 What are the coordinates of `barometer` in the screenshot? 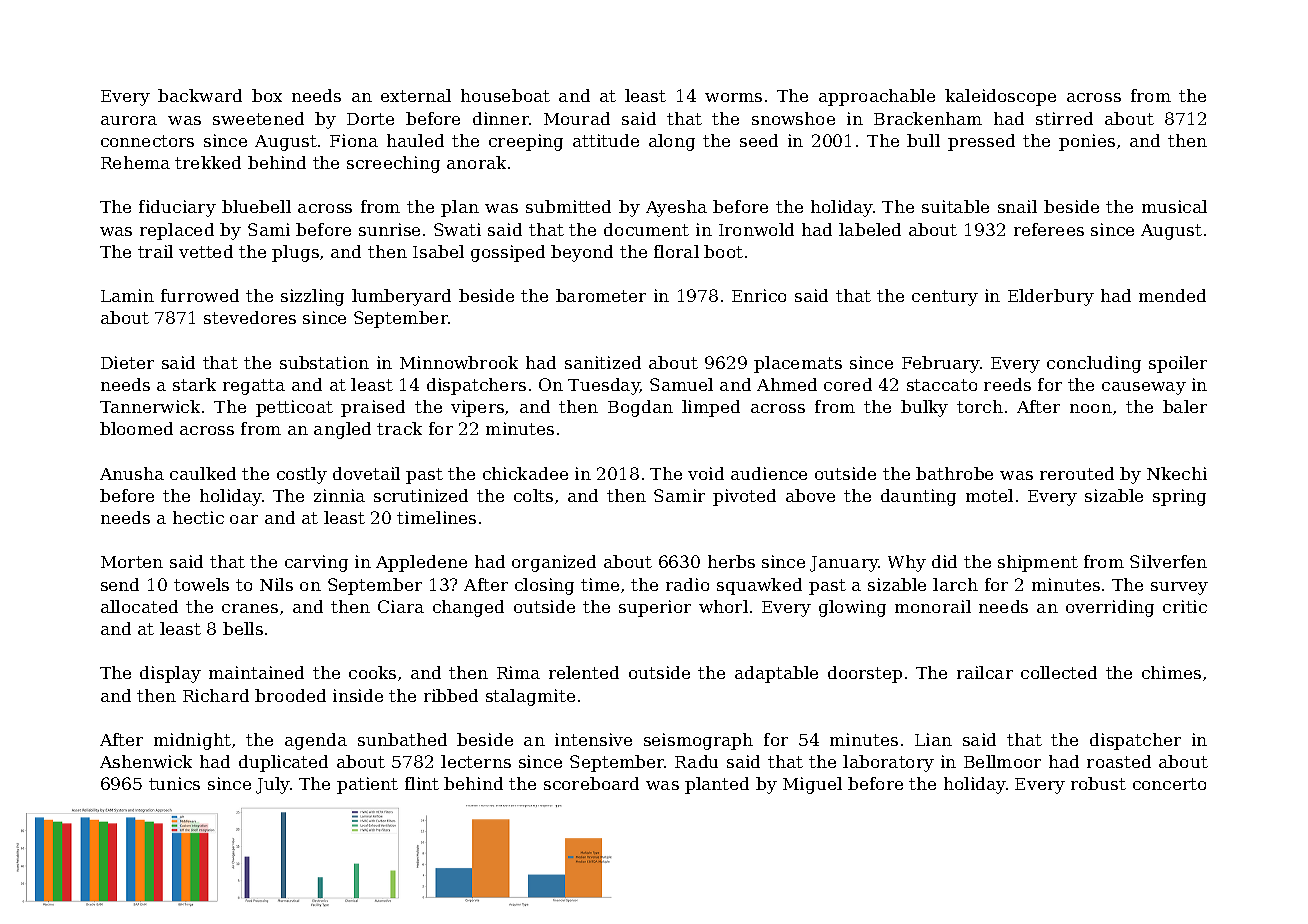 It's located at (601, 295).
